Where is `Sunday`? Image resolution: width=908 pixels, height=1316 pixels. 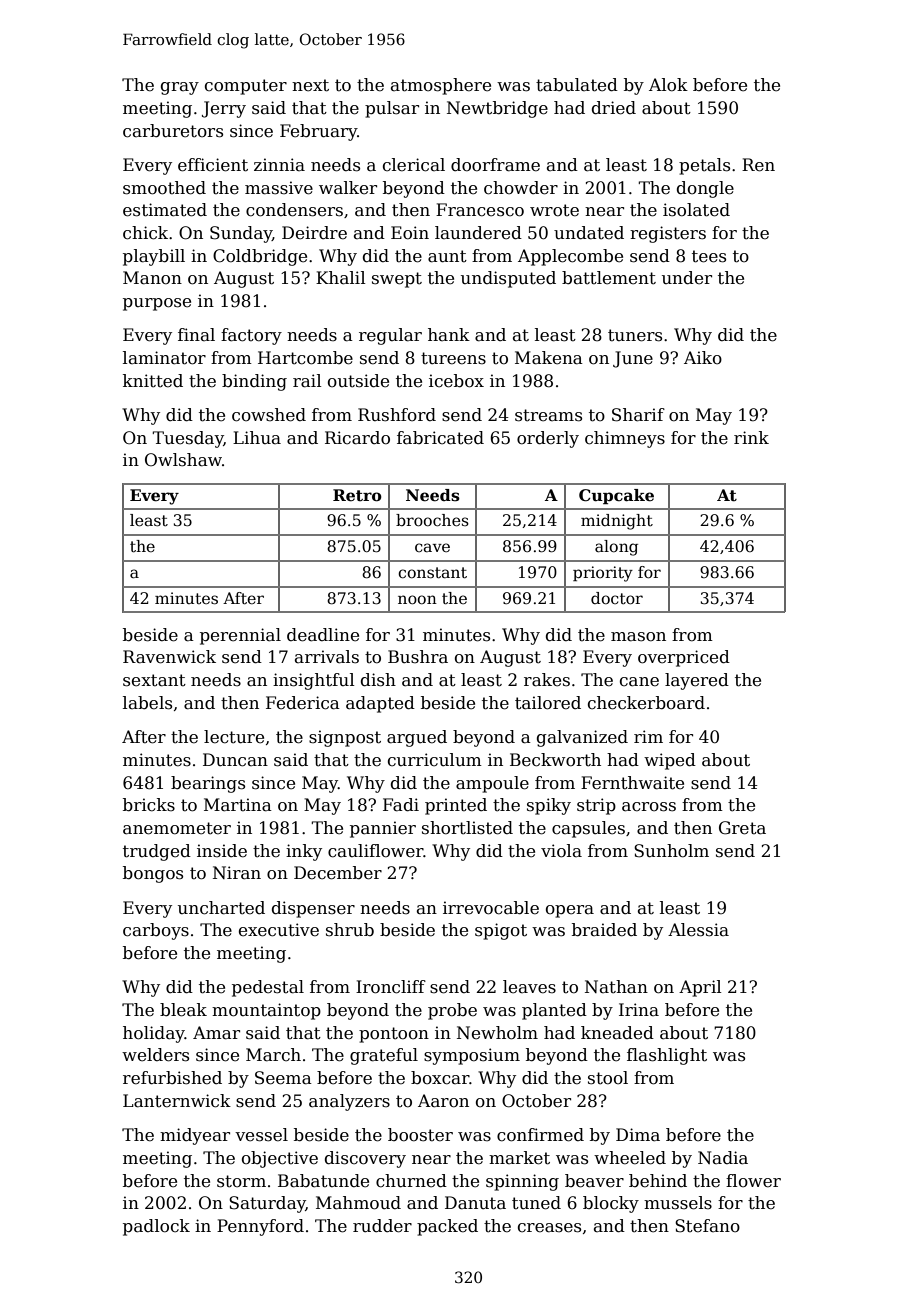
Sunday is located at coordinates (241, 234).
